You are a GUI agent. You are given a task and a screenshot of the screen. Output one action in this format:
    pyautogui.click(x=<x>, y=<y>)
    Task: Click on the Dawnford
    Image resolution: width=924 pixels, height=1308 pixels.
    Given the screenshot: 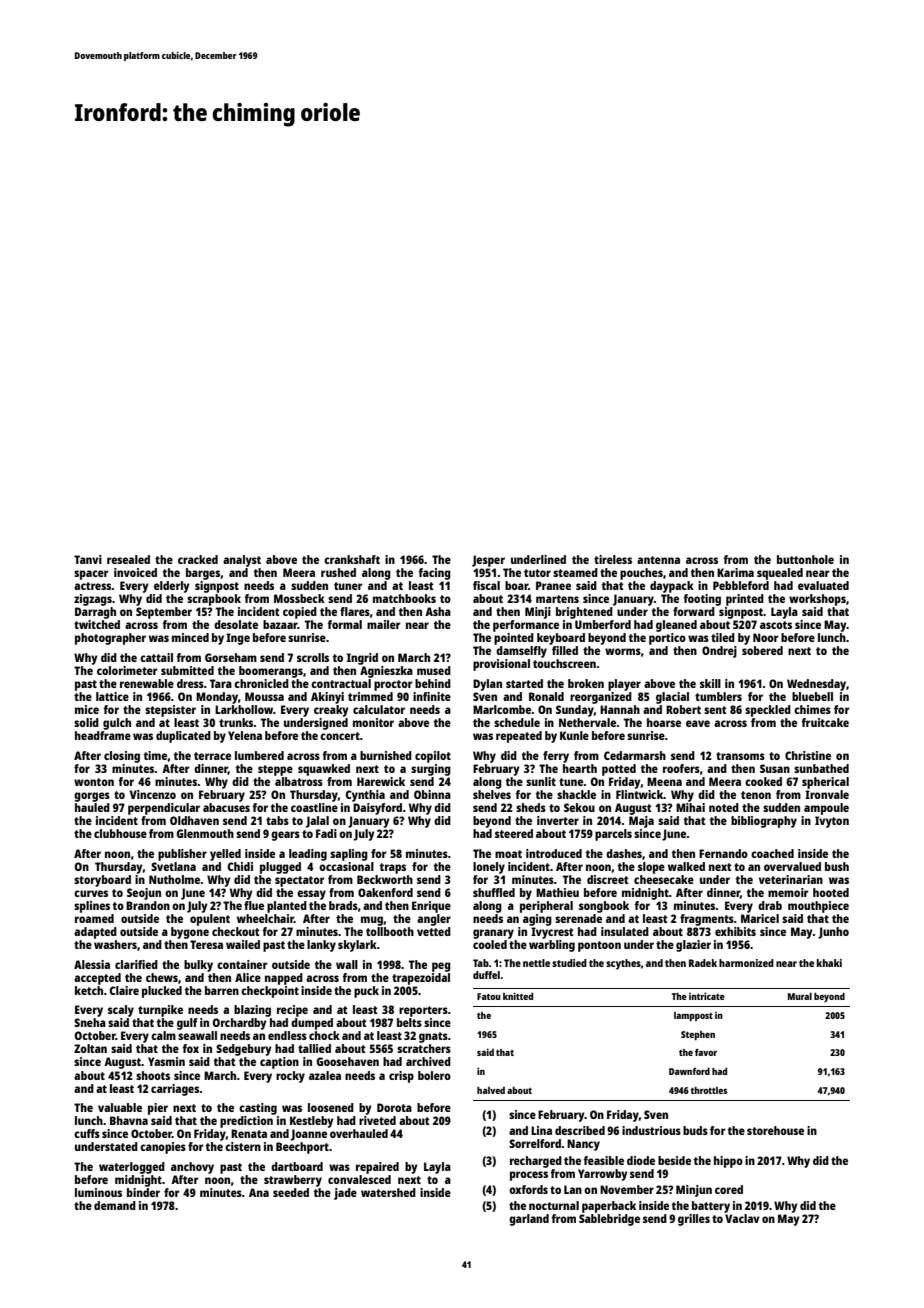 What is the action you would take?
    pyautogui.click(x=689, y=1071)
